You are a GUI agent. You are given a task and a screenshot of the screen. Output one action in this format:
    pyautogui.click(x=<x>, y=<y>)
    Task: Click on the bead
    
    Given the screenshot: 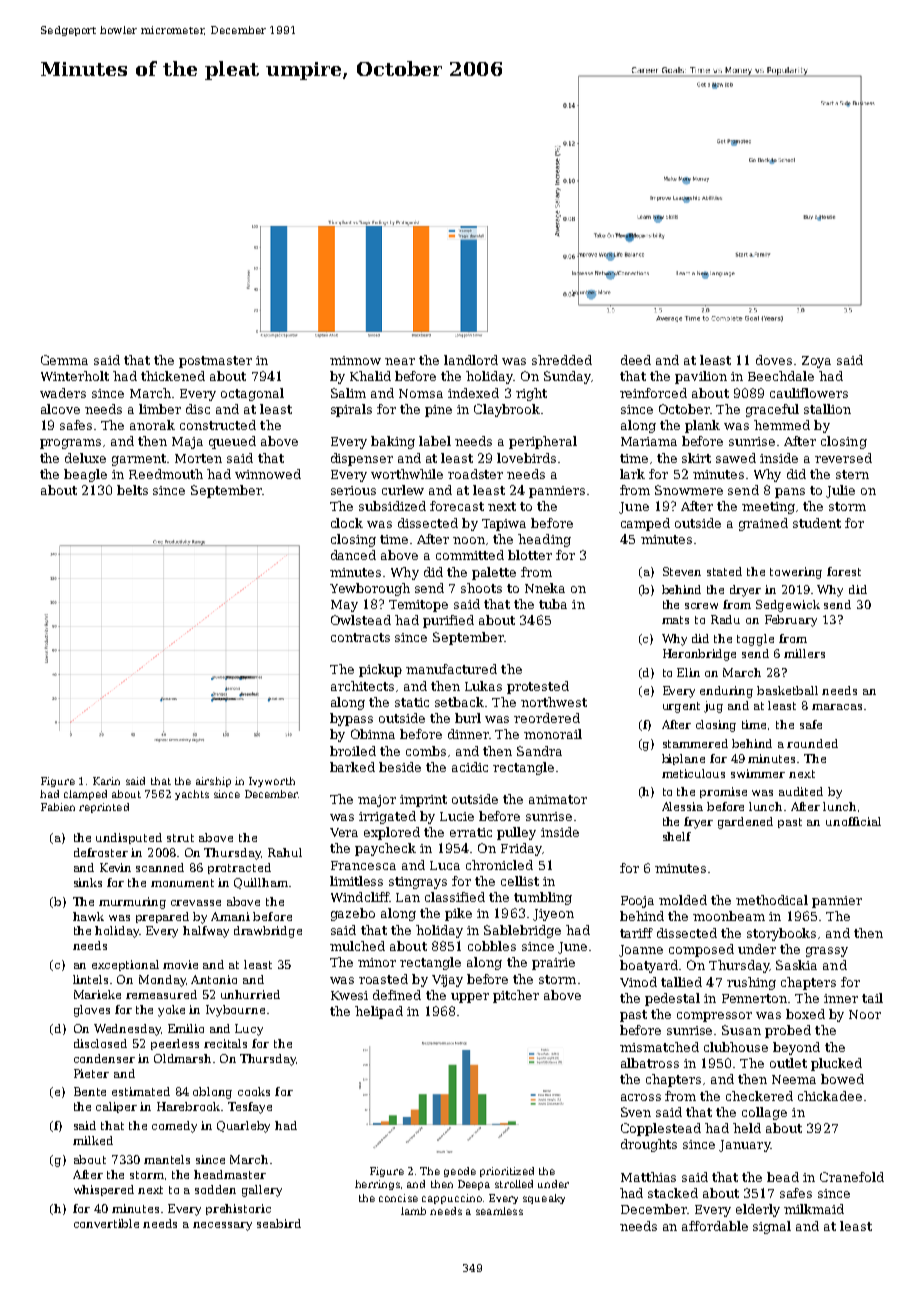 What is the action you would take?
    pyautogui.click(x=783, y=1177)
